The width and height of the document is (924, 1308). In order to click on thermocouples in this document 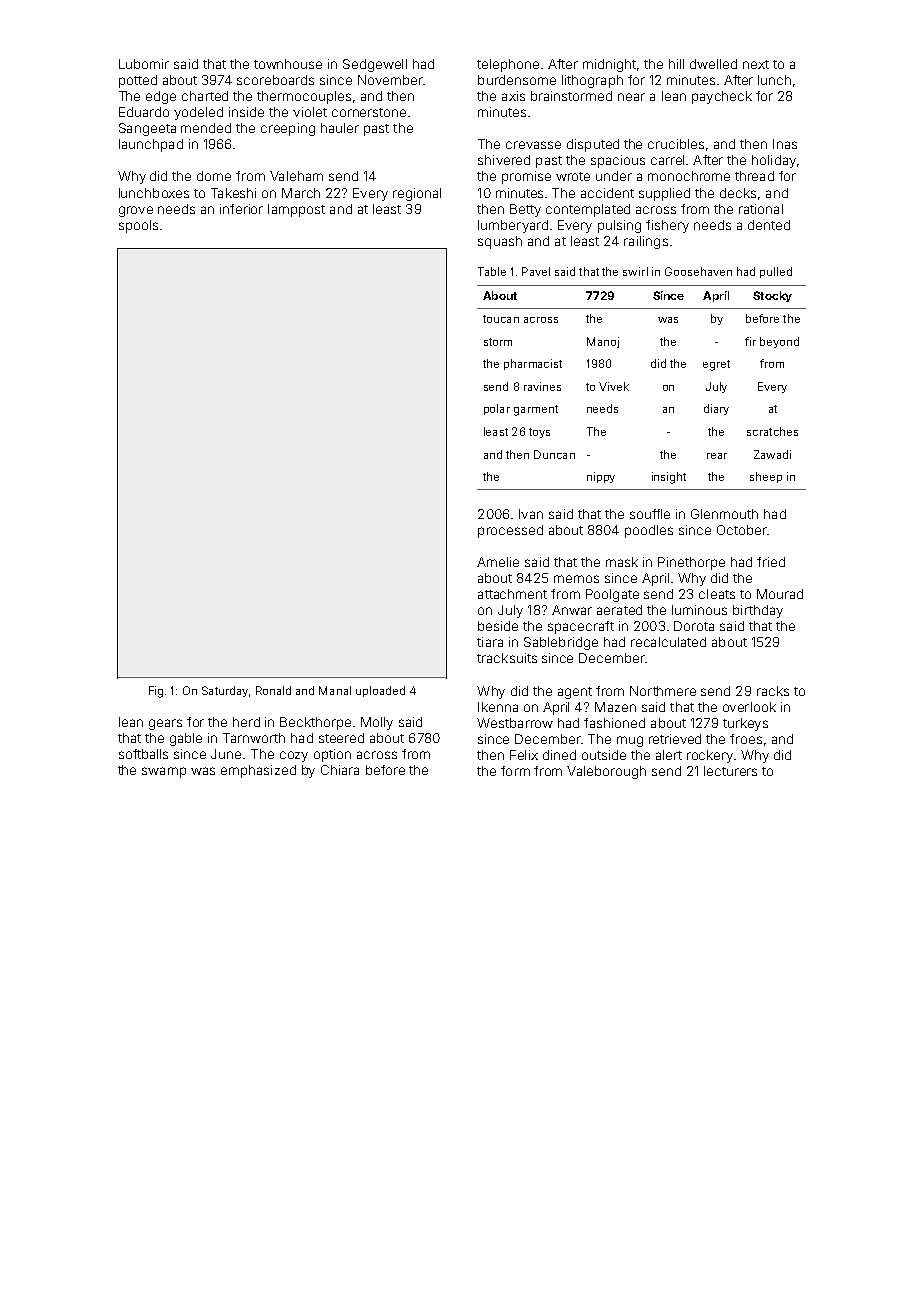, I will do `click(304, 97)`.
